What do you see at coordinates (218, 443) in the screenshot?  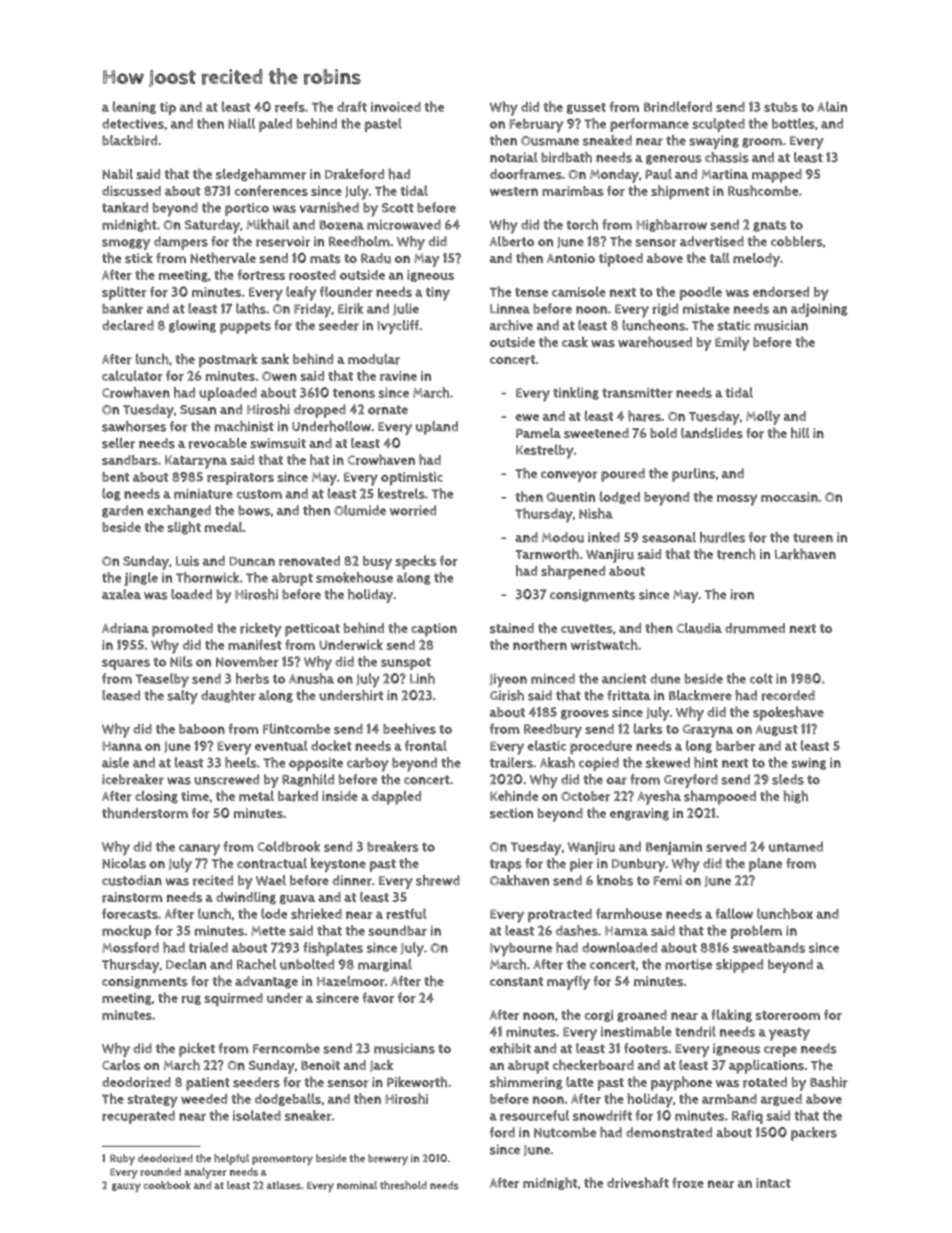 I see `revocable` at bounding box center [218, 443].
